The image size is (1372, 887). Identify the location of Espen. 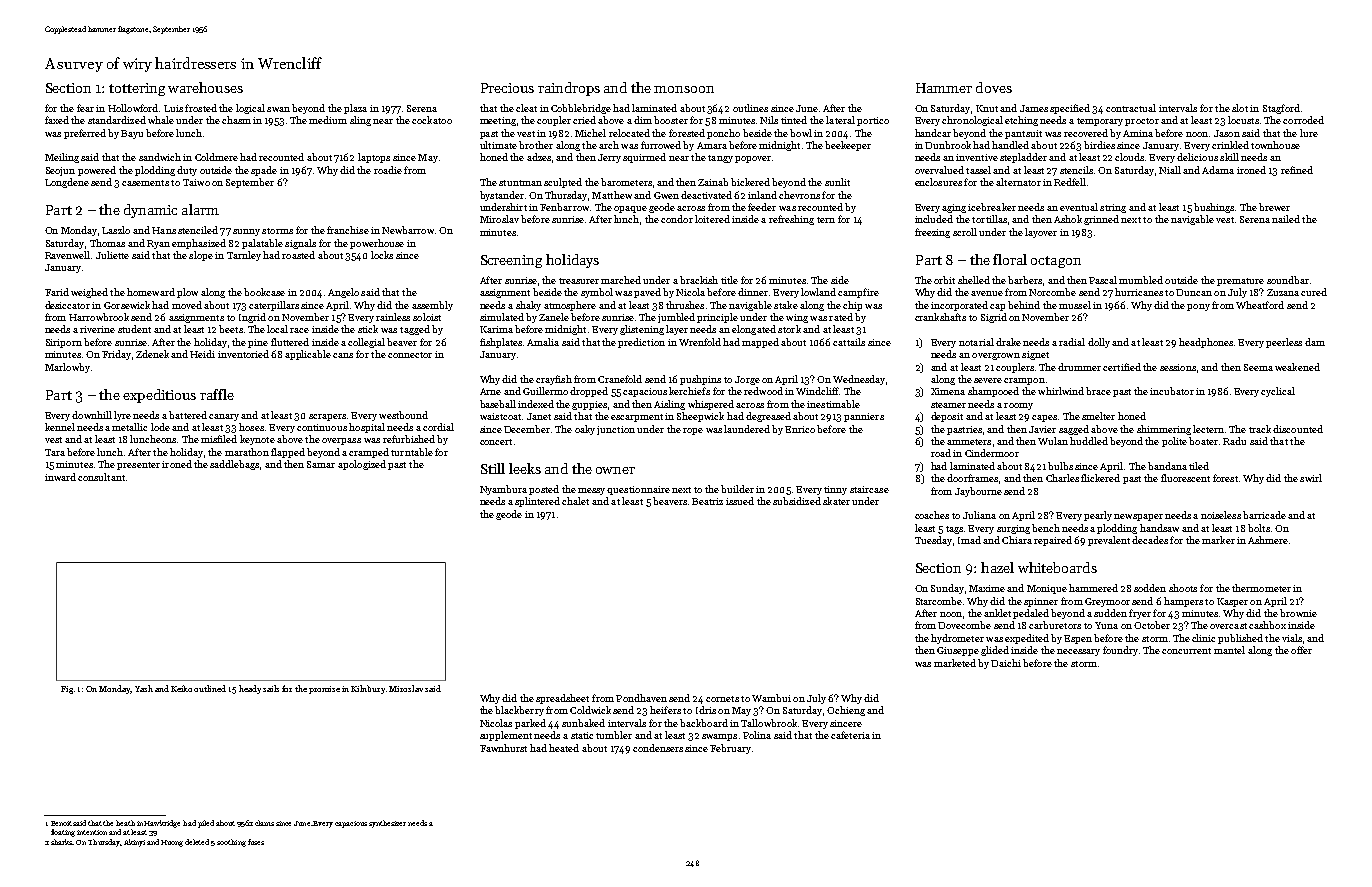
(1078, 639).
